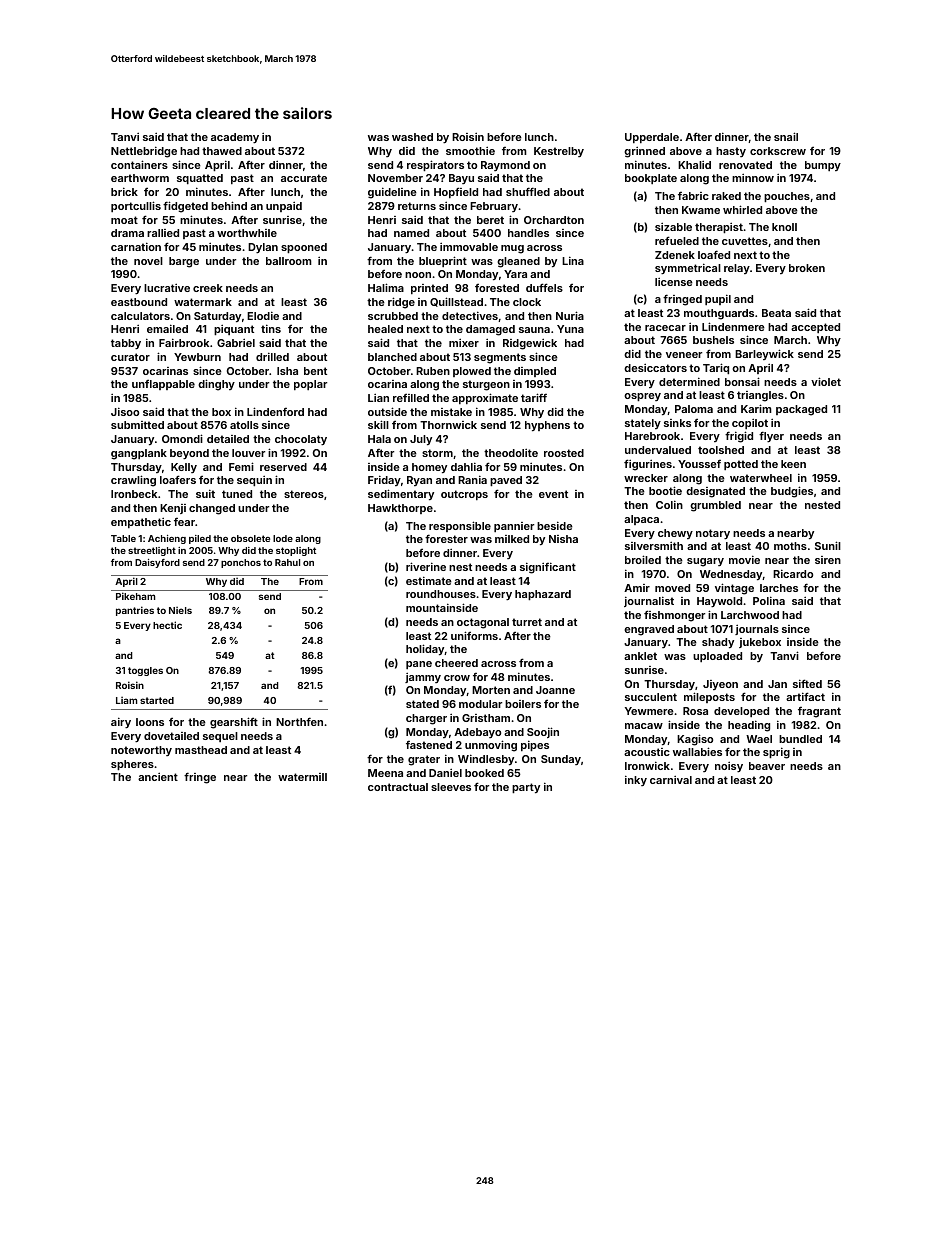 The width and height of the document is (952, 1233). What do you see at coordinates (461, 179) in the document?
I see `Bayu` at bounding box center [461, 179].
